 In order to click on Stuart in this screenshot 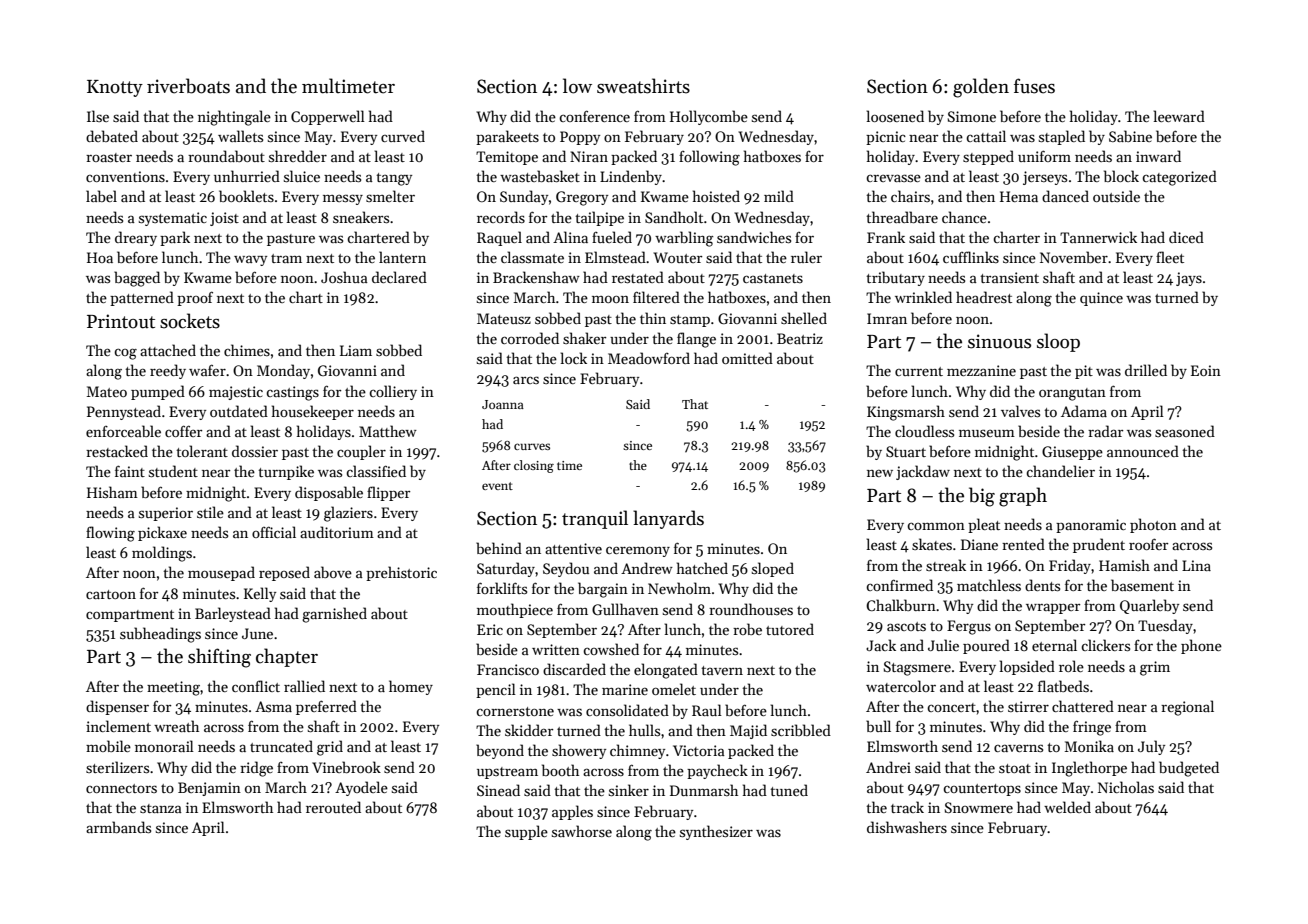, I will do `click(906, 451)`.
